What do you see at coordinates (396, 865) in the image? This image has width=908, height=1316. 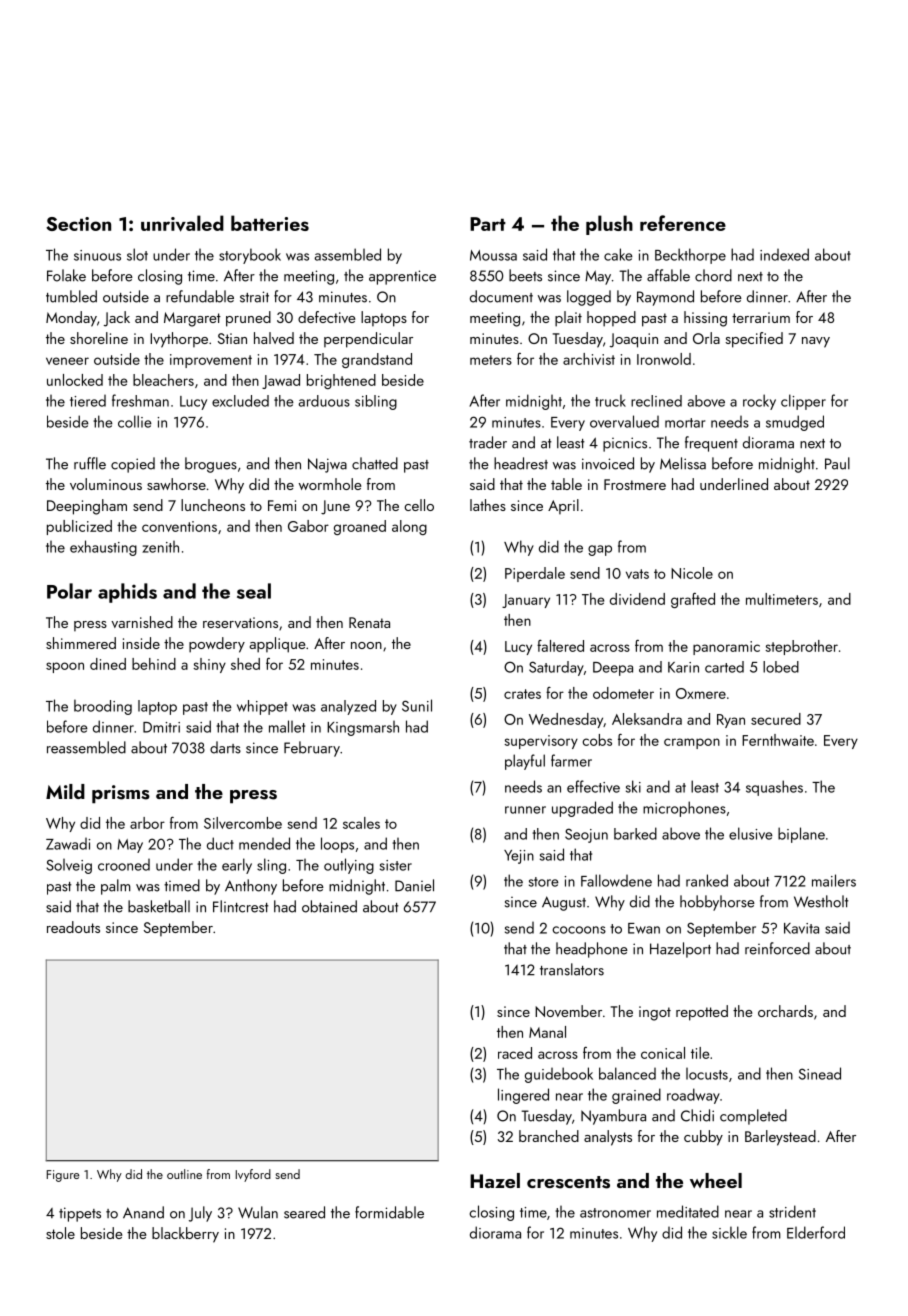 I see `sister` at bounding box center [396, 865].
